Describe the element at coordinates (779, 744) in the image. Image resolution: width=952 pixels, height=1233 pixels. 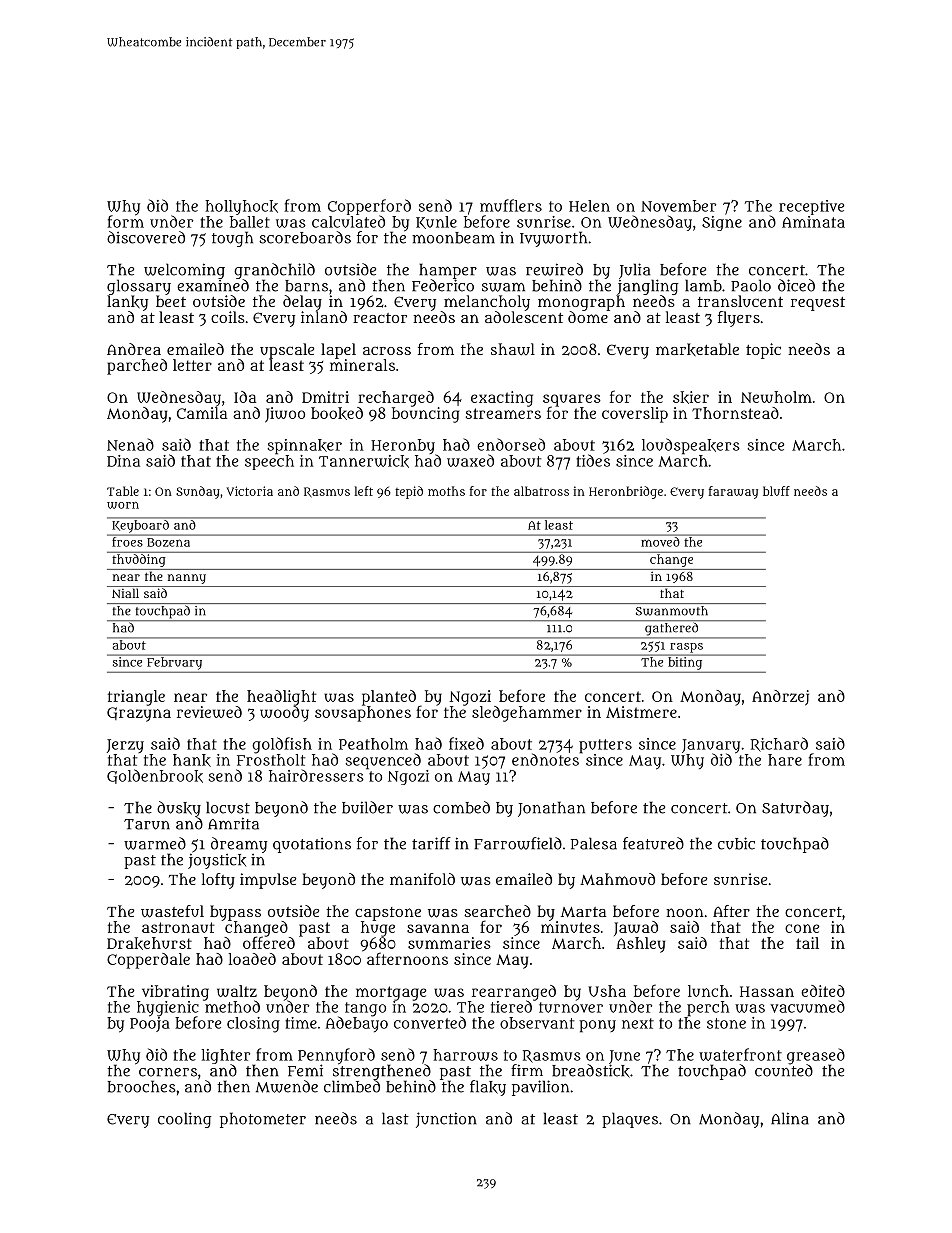
I see `Richard` at that location.
